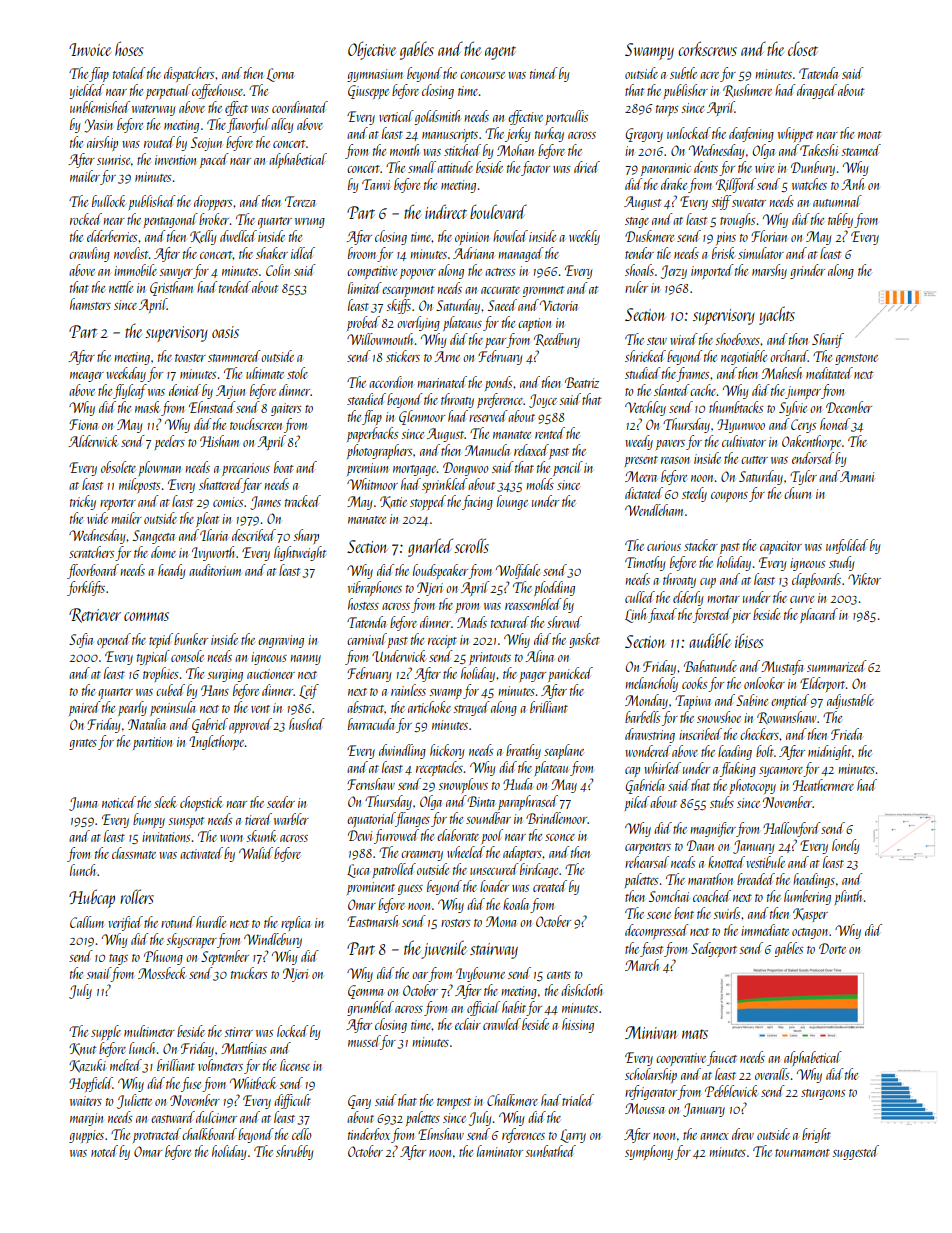  What do you see at coordinates (802, 1153) in the image?
I see `tournament` at bounding box center [802, 1153].
